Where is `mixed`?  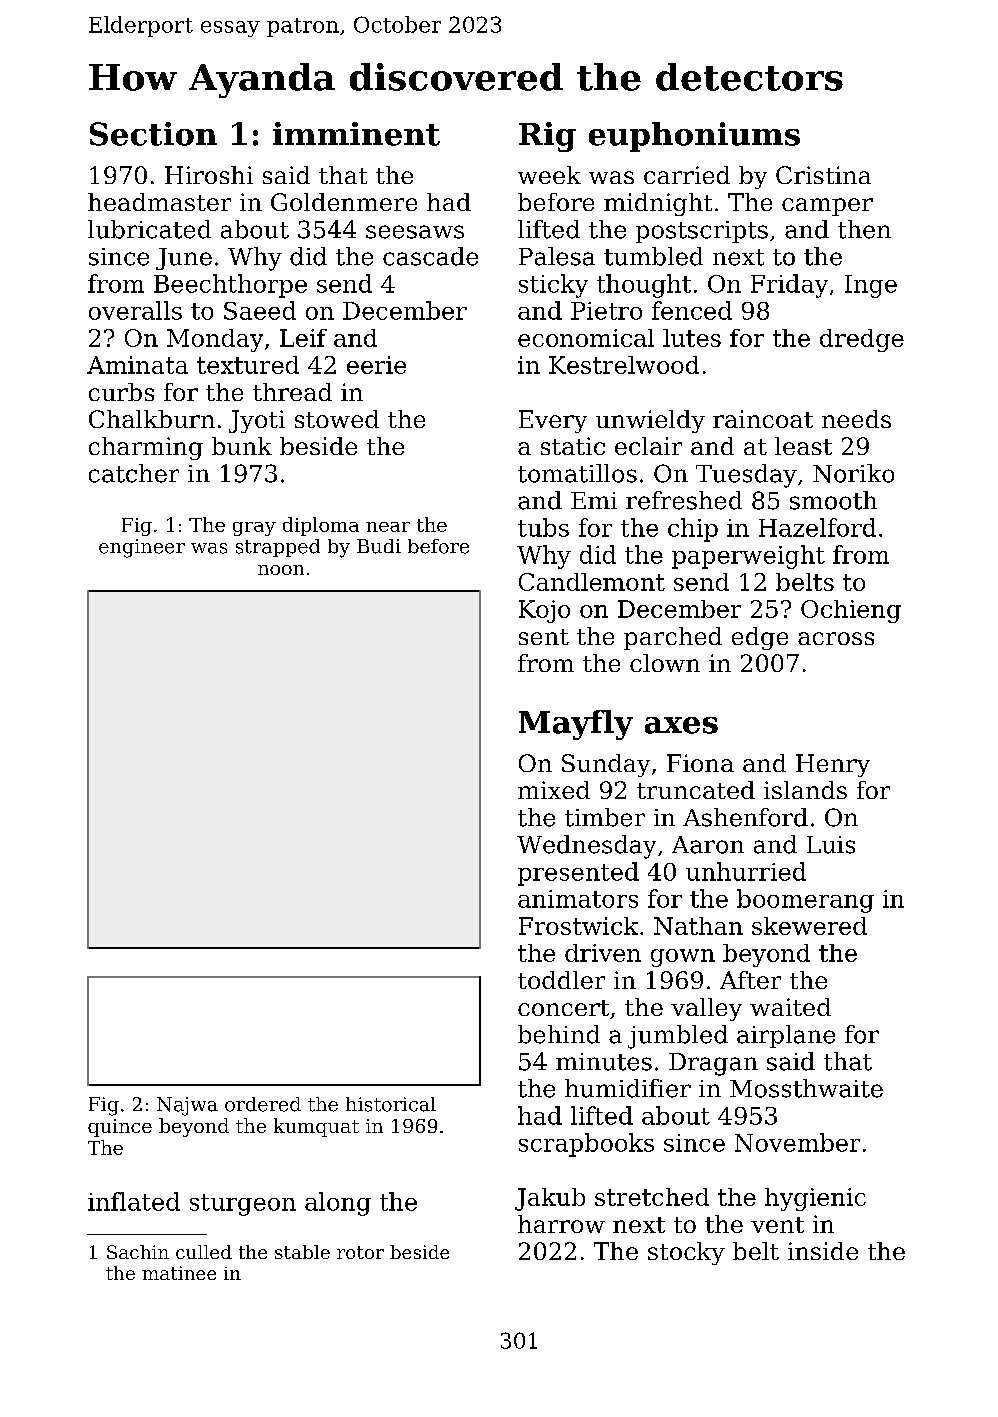
mixed is located at coordinates (554, 790).
